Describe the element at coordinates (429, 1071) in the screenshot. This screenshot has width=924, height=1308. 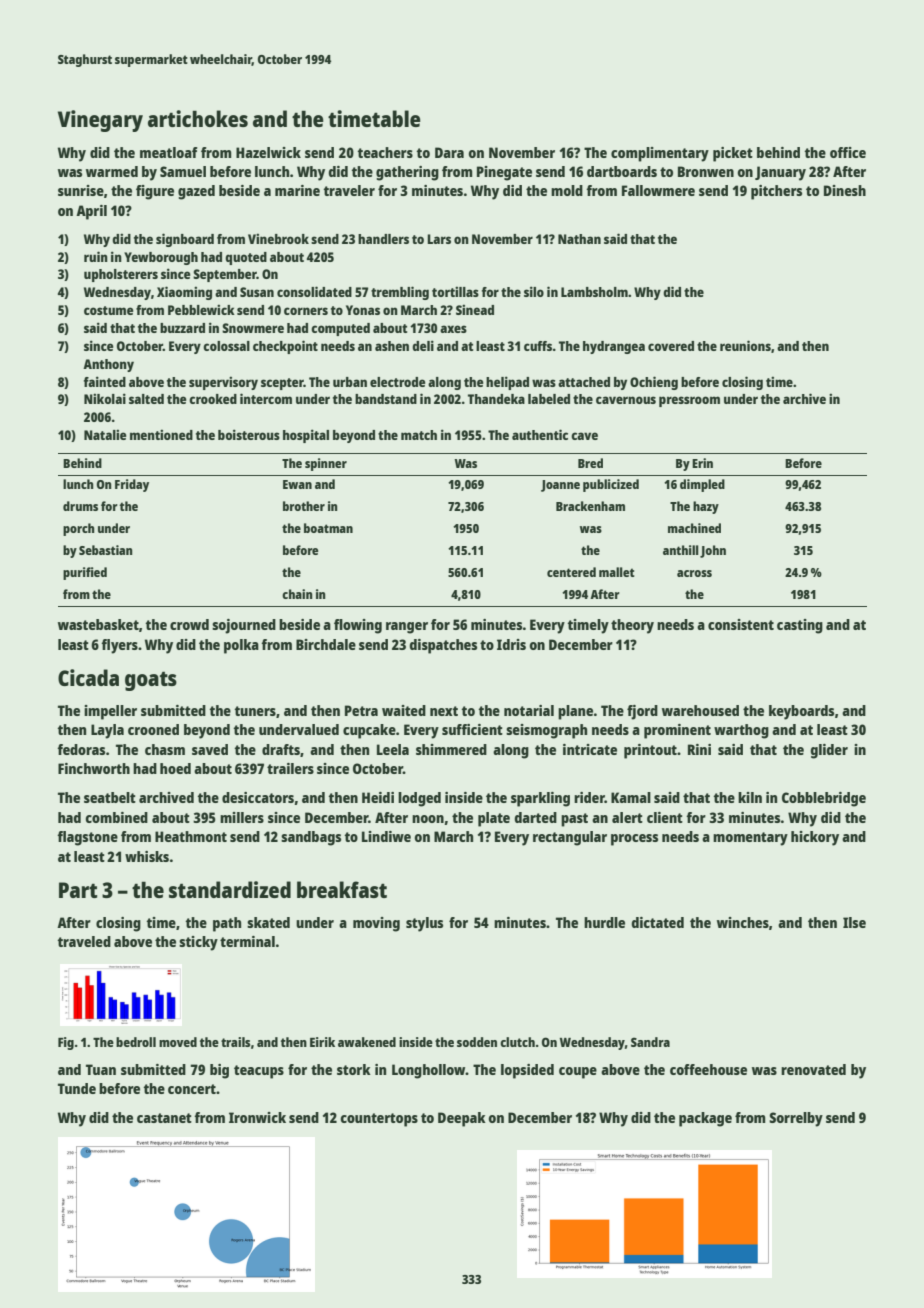
I see `Longhollow` at that location.
